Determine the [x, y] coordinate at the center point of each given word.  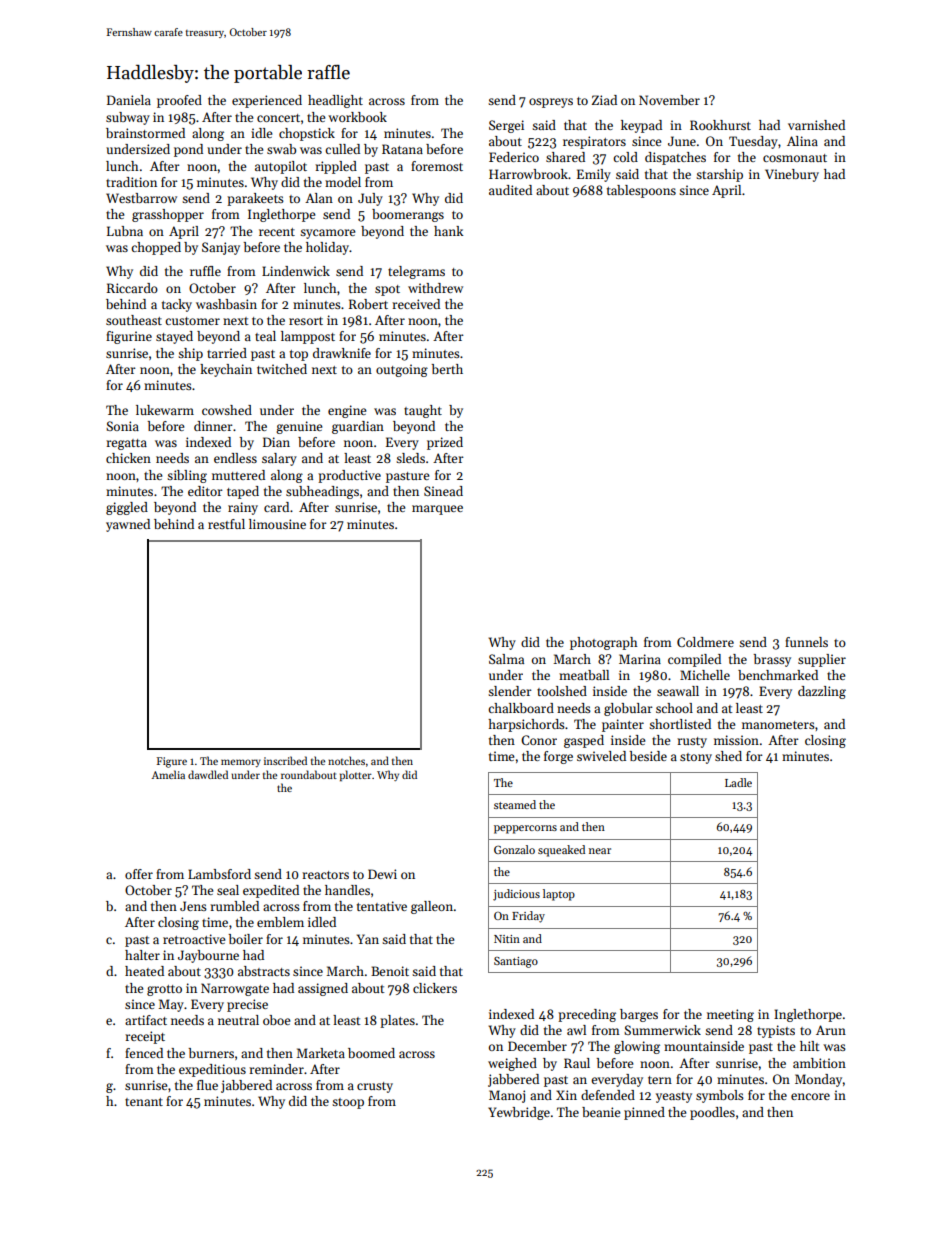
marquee [437, 510]
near [600, 851]
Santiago [516, 962]
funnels [806, 642]
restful [226, 524]
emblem [280, 922]
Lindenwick [296, 271]
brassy [772, 660]
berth [447, 369]
